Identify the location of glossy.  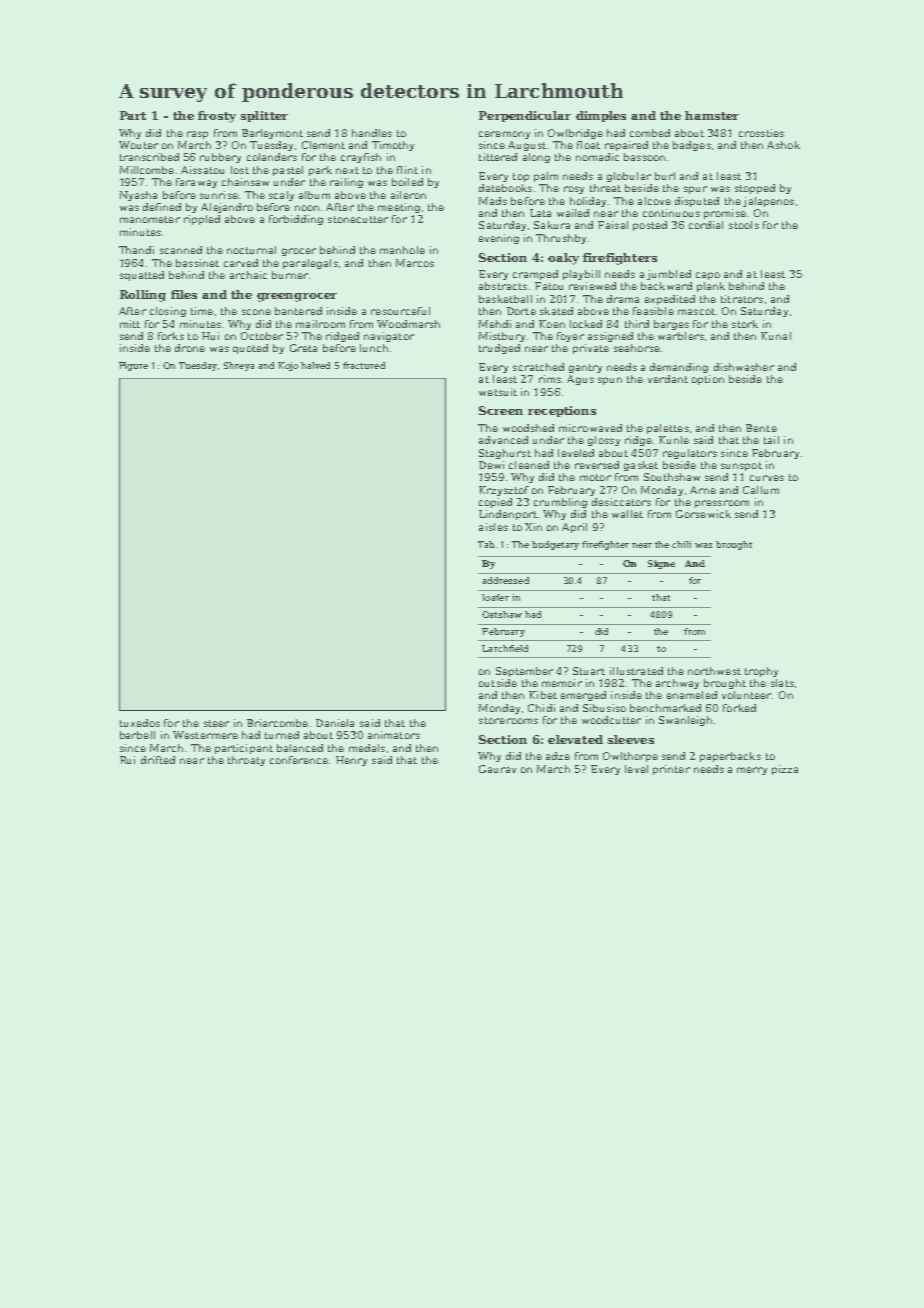
(604, 441).
